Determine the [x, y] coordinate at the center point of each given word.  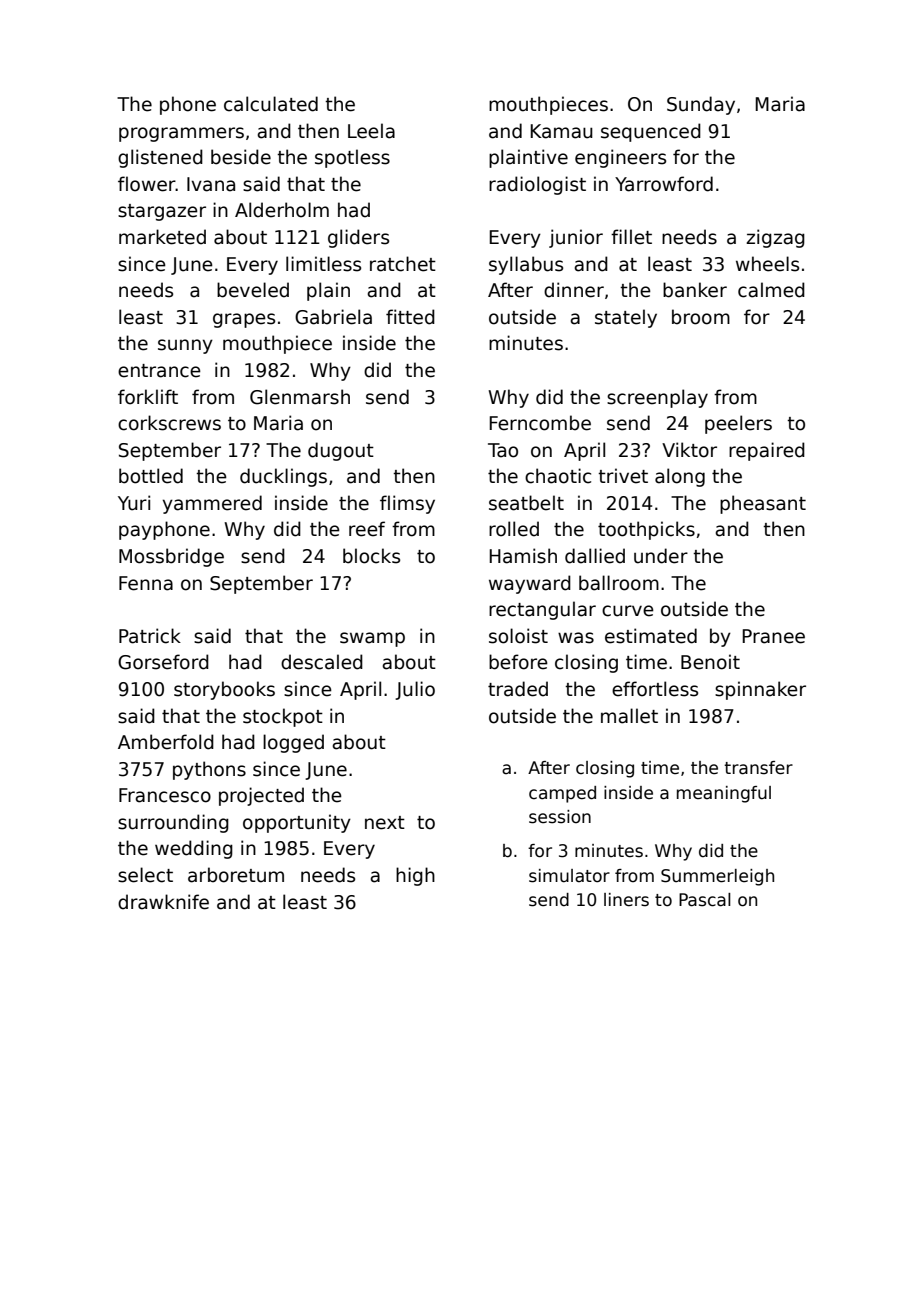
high [415, 876]
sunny [185, 346]
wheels [767, 264]
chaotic [558, 476]
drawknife [163, 902]
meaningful [724, 794]
